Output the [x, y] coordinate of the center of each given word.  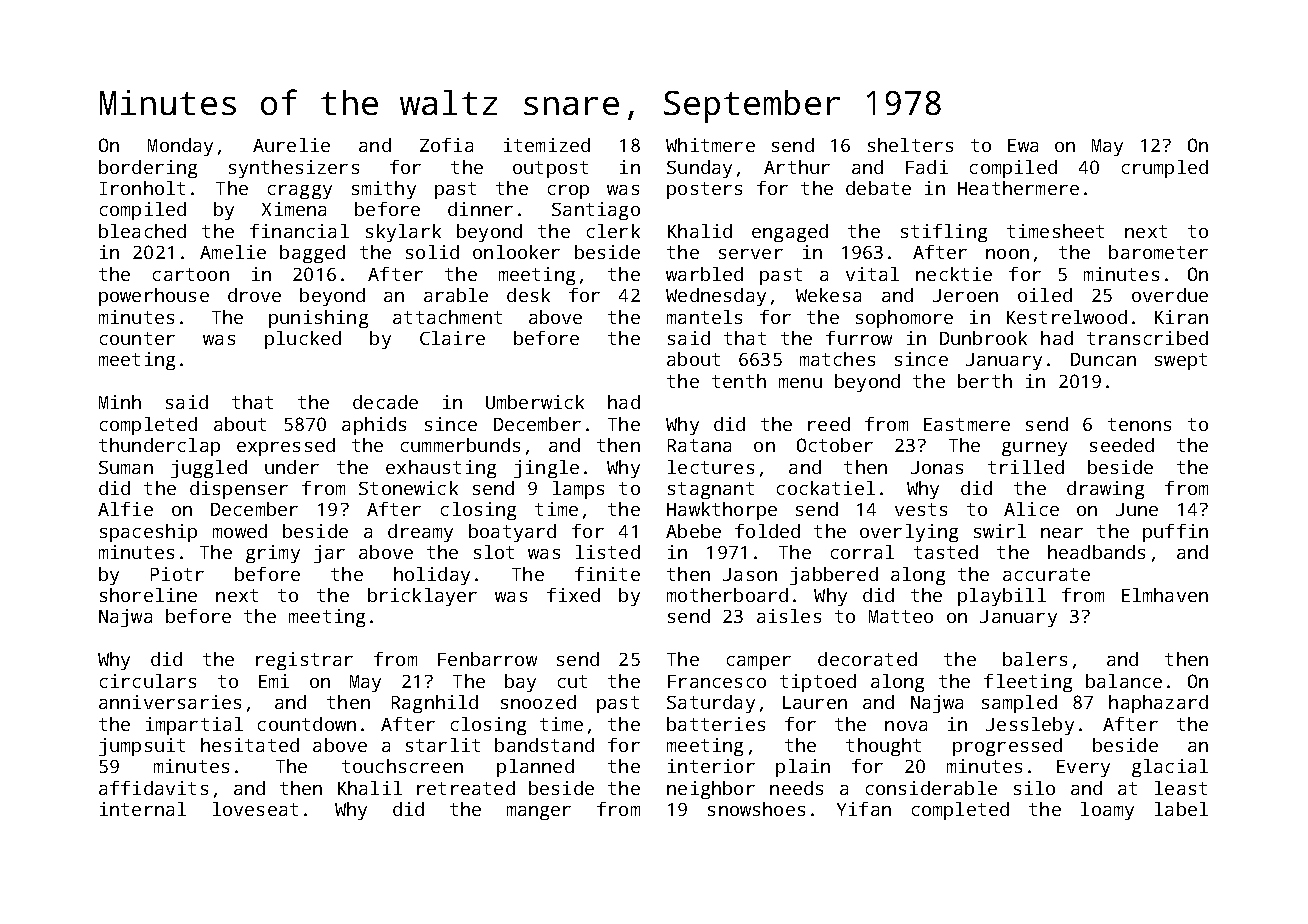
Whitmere [710, 145]
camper [759, 663]
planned [535, 768]
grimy [273, 554]
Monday [180, 147]
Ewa [1023, 145]
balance [1124, 681]
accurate [1046, 574]
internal [143, 809]
